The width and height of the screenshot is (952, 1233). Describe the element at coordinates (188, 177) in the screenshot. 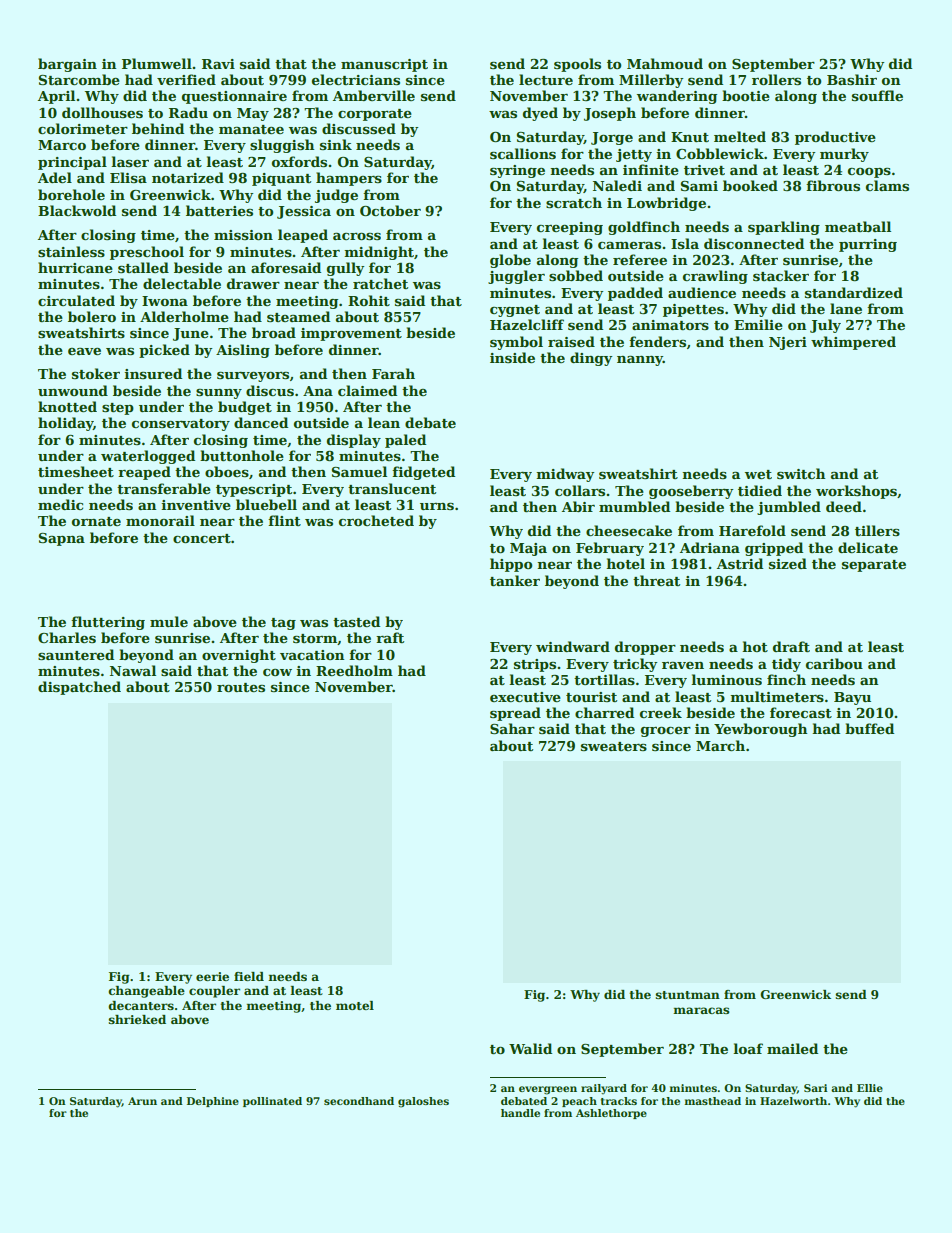

I see `notarized` at that location.
